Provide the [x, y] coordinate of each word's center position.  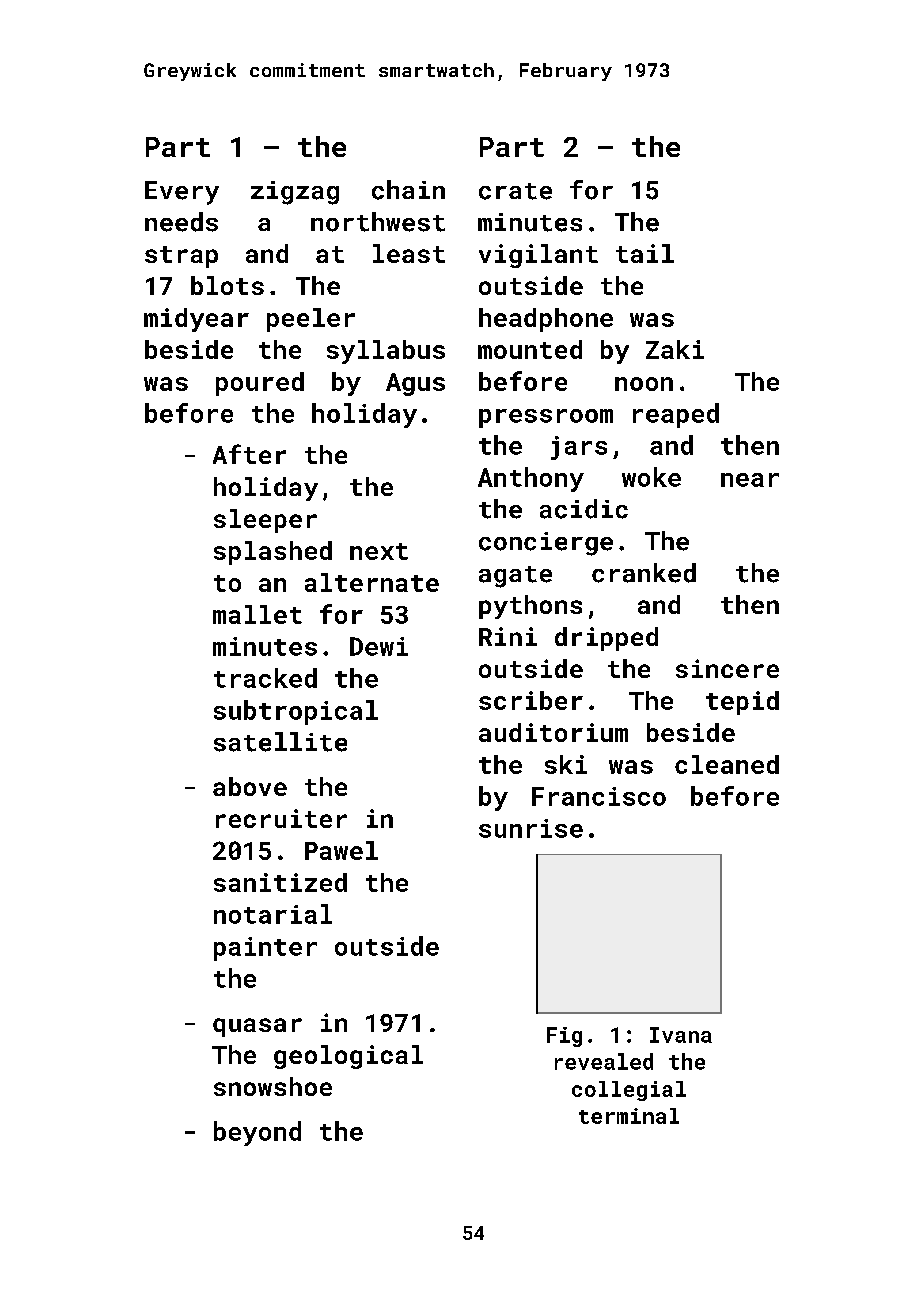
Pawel [341, 850]
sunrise [531, 828]
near [750, 480]
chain [408, 190]
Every [182, 193]
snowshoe [273, 1086]
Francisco [599, 796]
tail [645, 253]
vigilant [538, 256]
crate [515, 191]
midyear [196, 320]
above [250, 786]
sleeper [265, 521]
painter [265, 949]
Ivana [681, 1035]
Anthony [531, 479]
